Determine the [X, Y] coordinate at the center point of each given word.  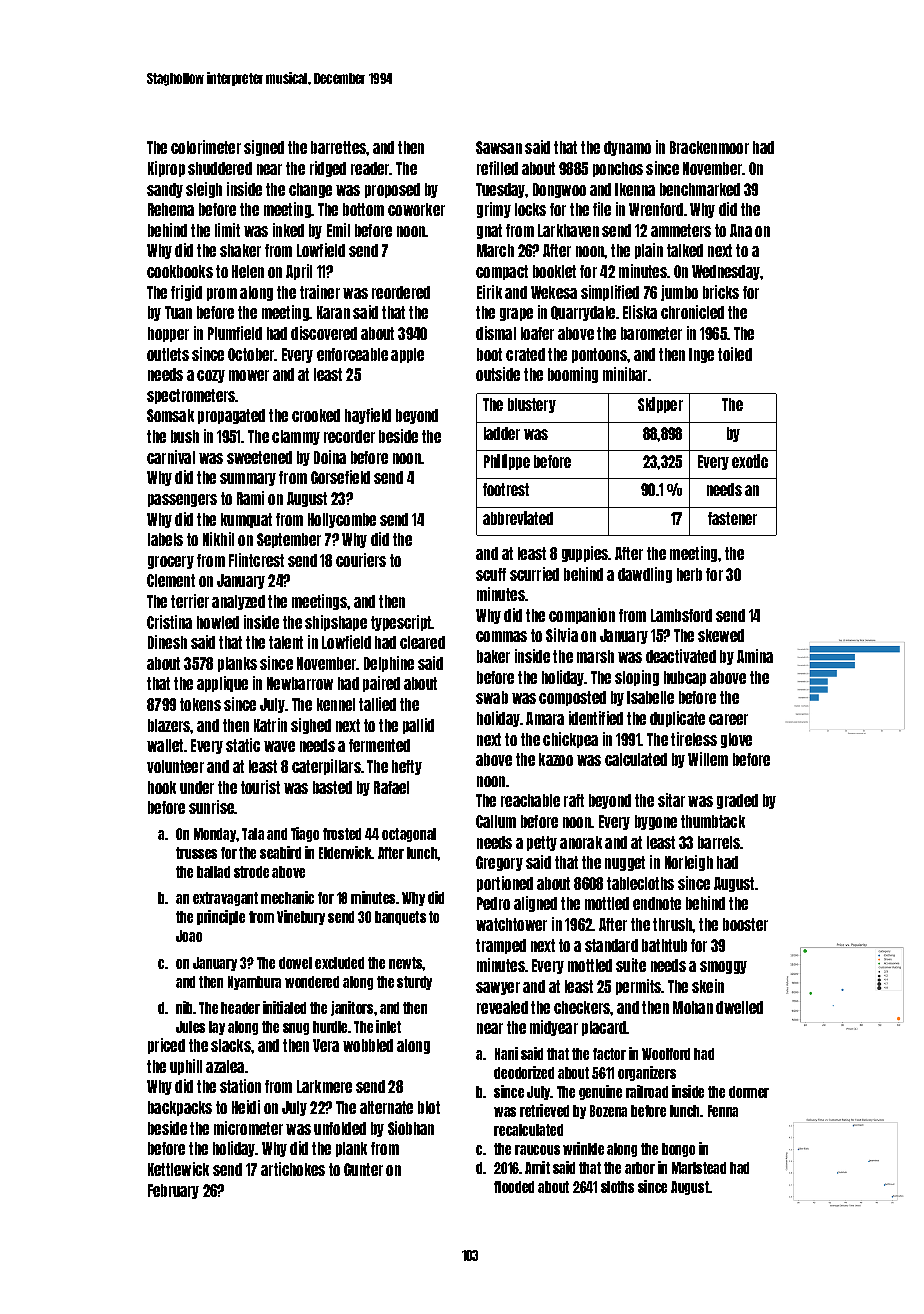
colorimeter [206, 147]
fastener [732, 518]
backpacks [180, 1108]
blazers [169, 725]
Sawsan [499, 147]
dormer [749, 1092]
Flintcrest [256, 560]
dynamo [627, 148]
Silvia [562, 635]
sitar [671, 800]
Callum [496, 821]
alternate [386, 1107]
